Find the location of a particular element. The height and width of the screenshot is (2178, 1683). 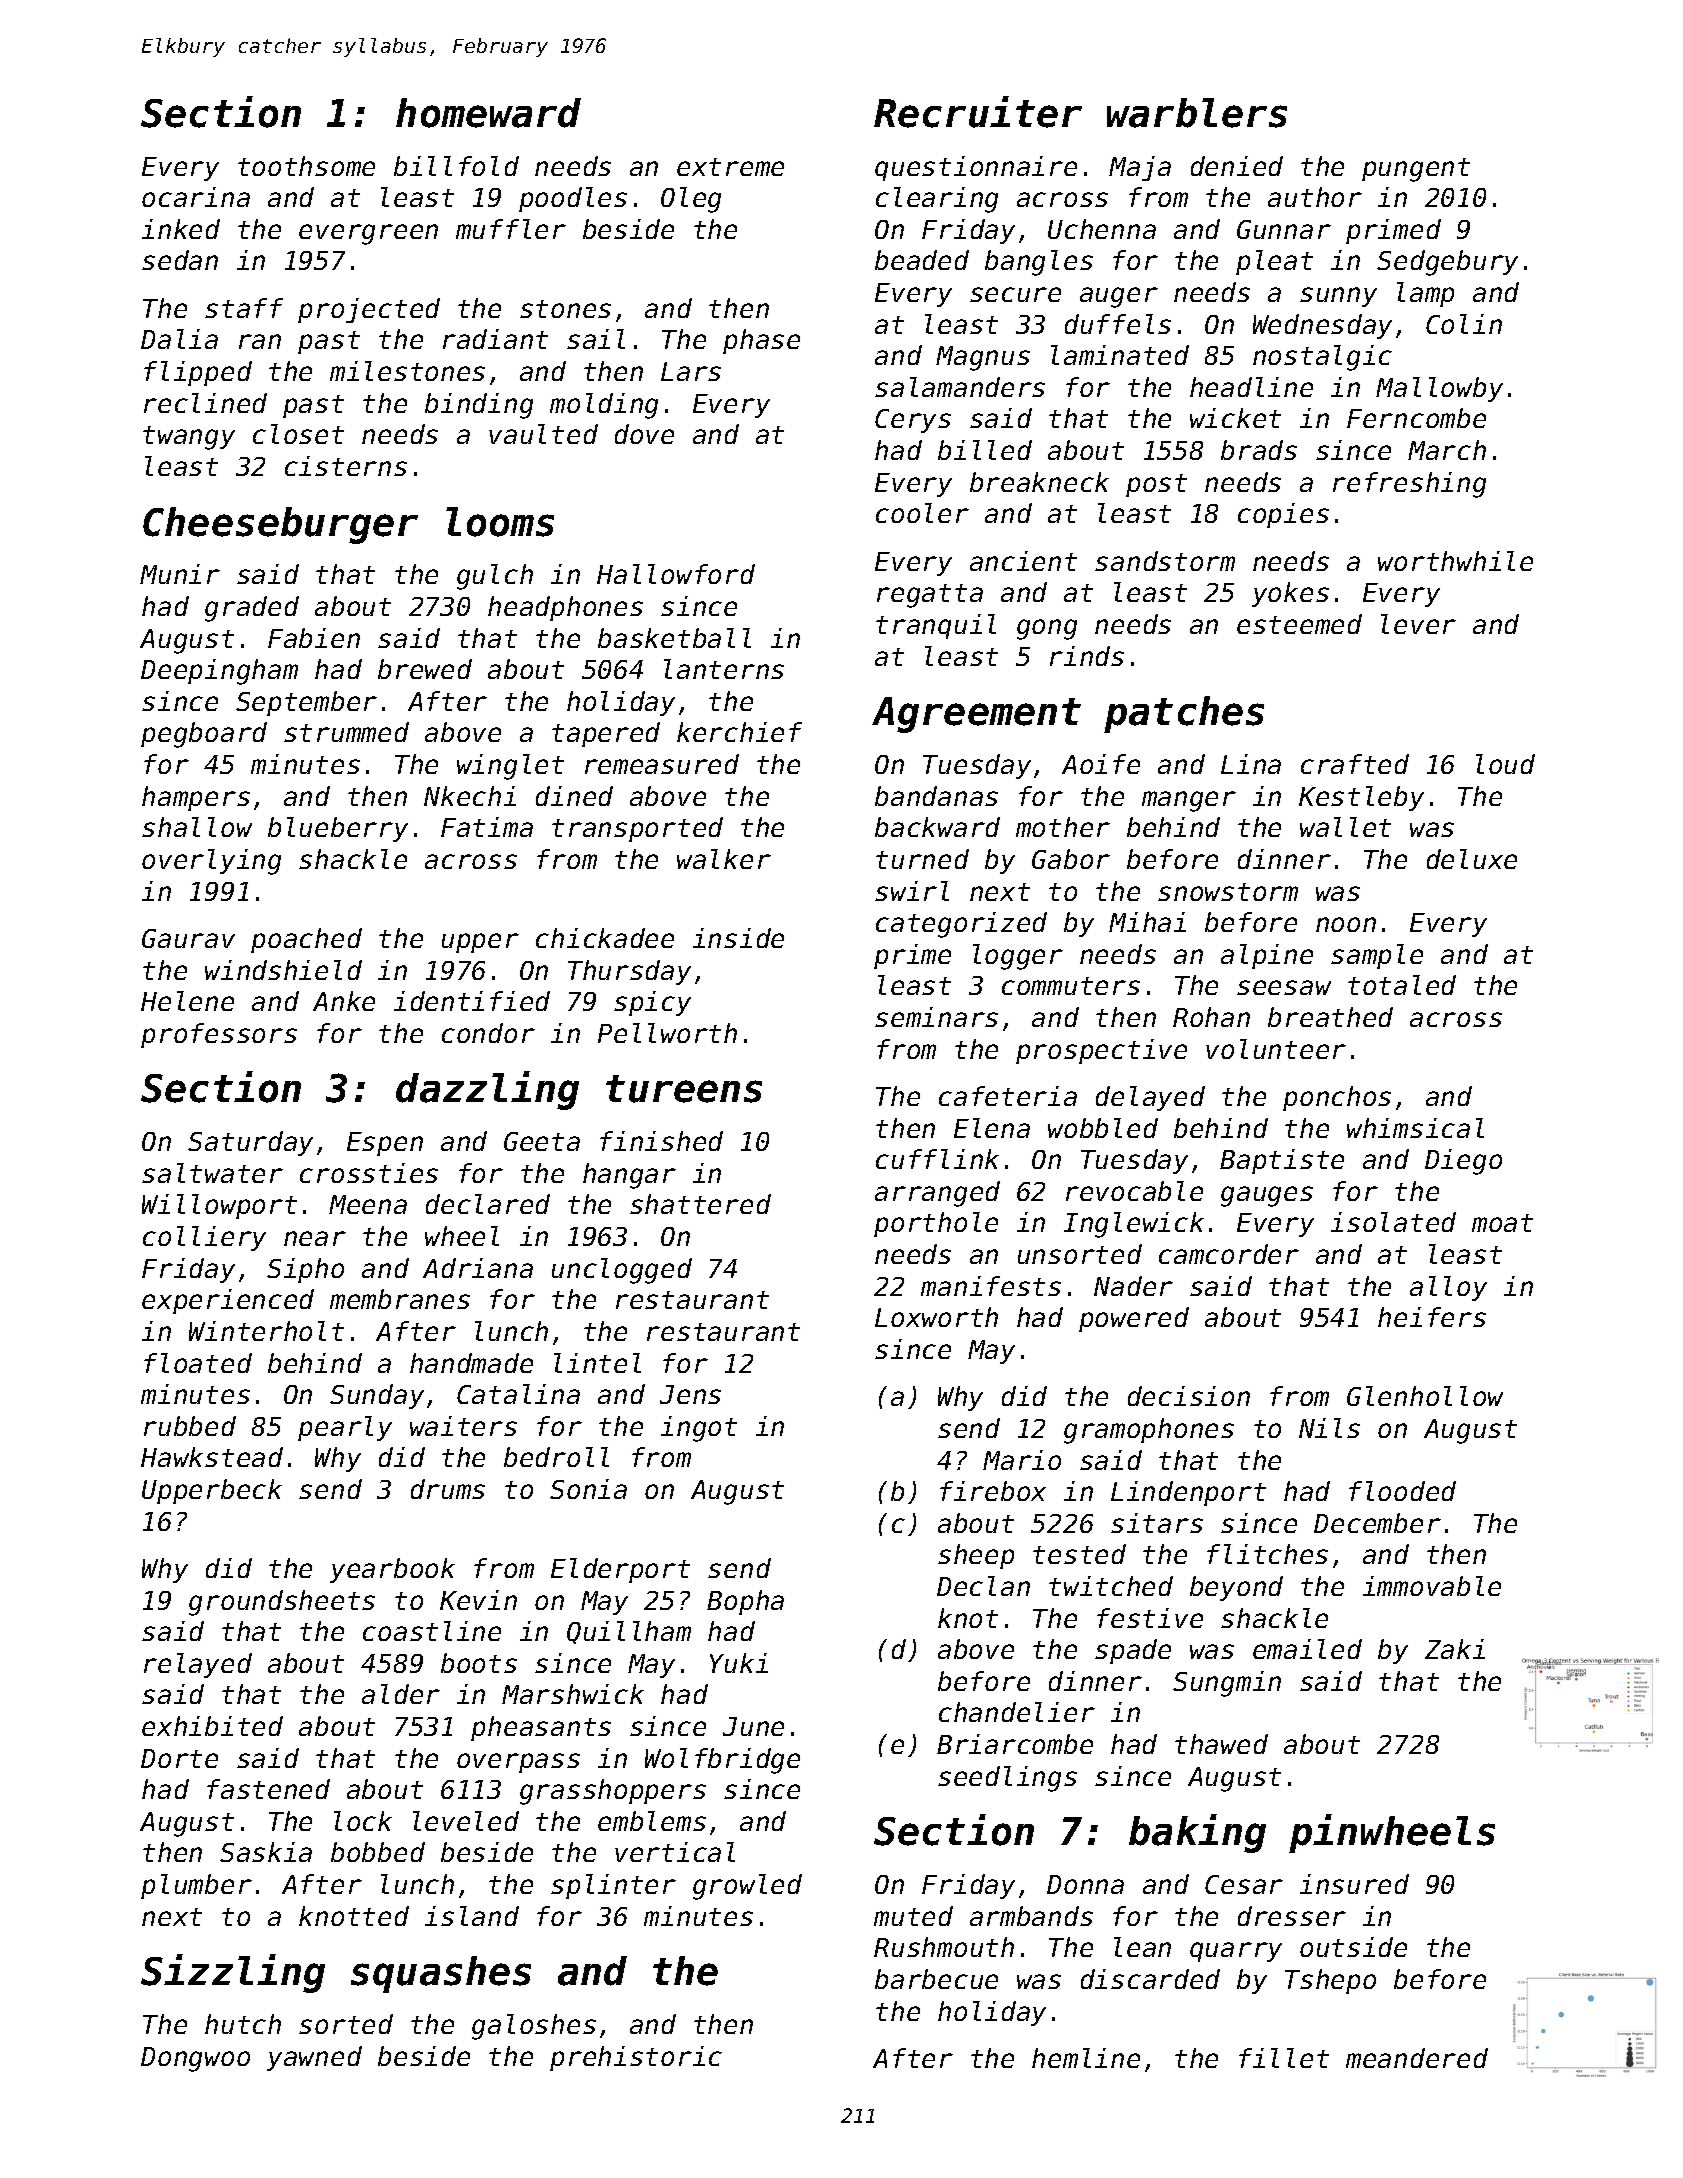

patches is located at coordinates (1184, 714).
